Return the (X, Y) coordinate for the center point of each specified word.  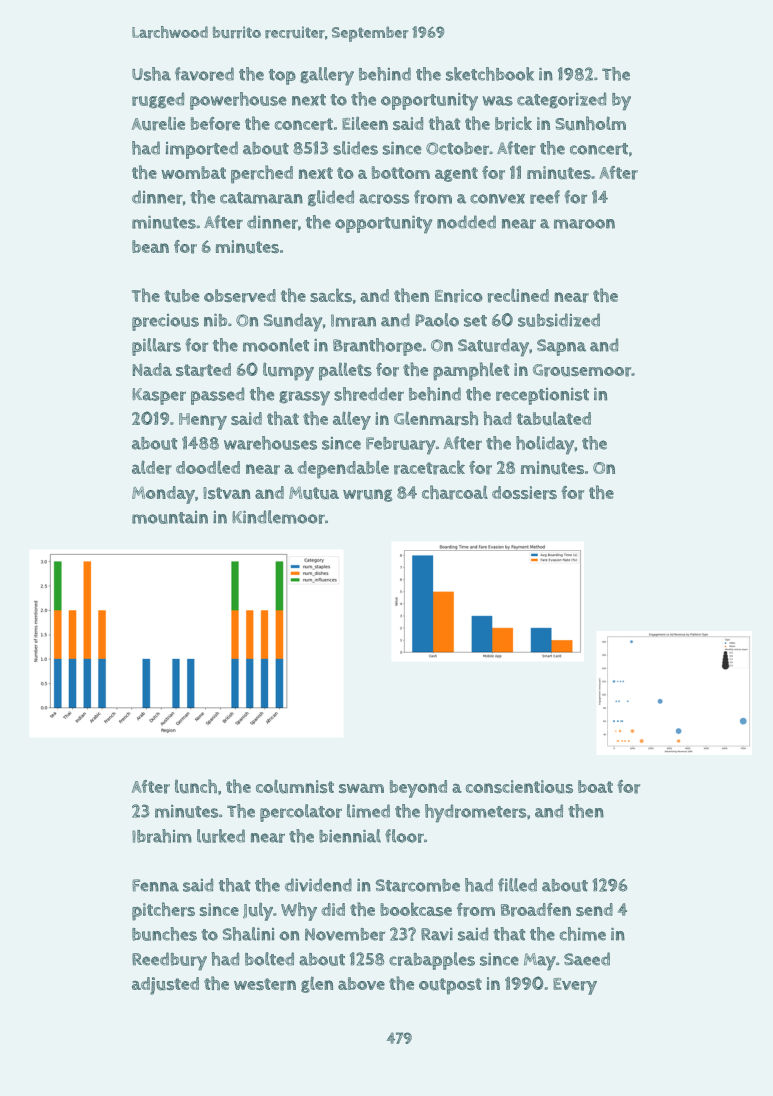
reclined (518, 295)
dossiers (524, 493)
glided (331, 198)
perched (262, 174)
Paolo (437, 320)
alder (152, 467)
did (333, 909)
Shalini (248, 934)
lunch (196, 786)
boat (595, 786)
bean (150, 246)
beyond (418, 789)
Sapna (561, 347)
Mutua (314, 493)
